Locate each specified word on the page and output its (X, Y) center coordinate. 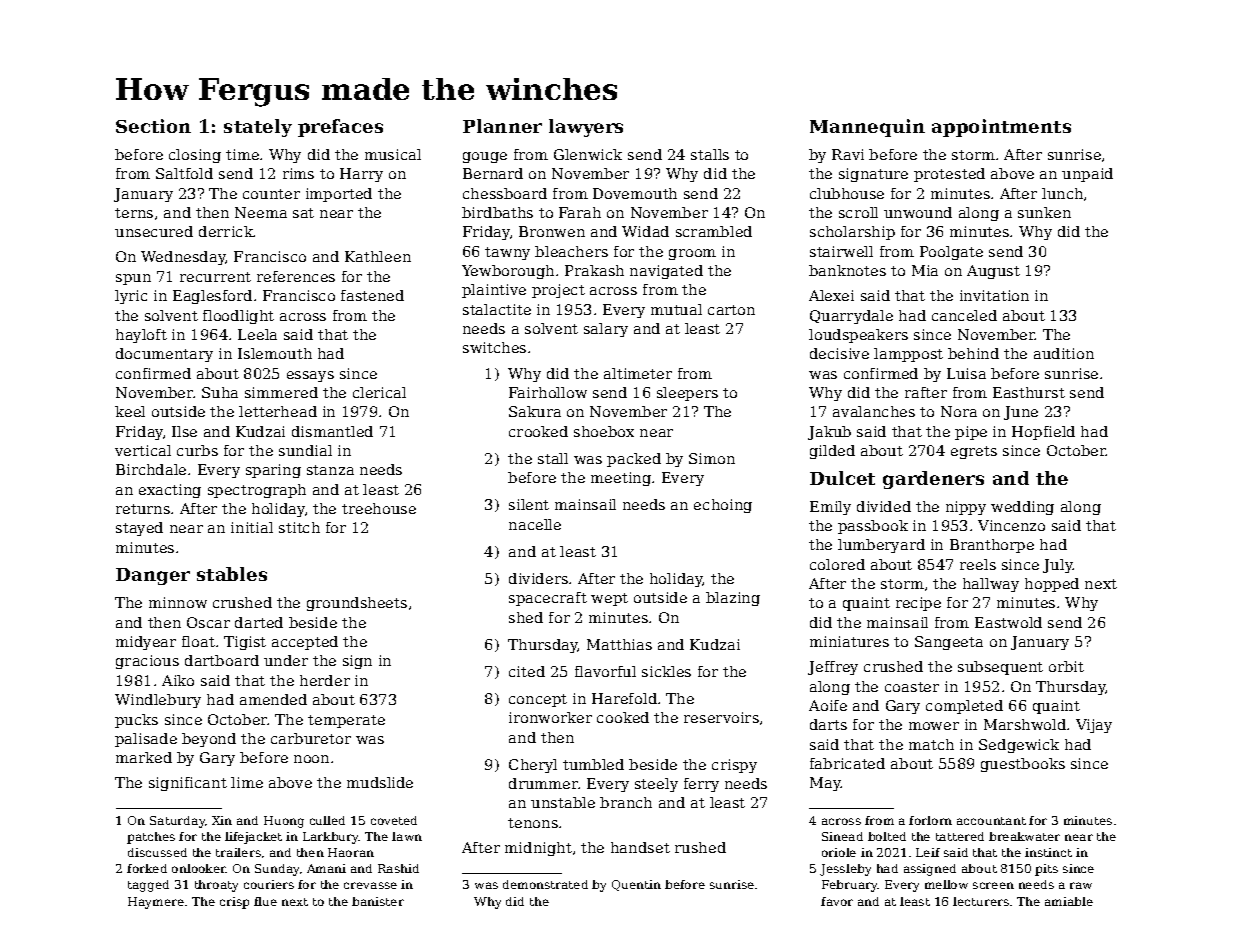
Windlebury (158, 701)
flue (265, 901)
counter (271, 194)
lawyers (586, 128)
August (993, 272)
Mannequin (867, 128)
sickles (666, 671)
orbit (1066, 666)
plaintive (494, 291)
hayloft (141, 336)
